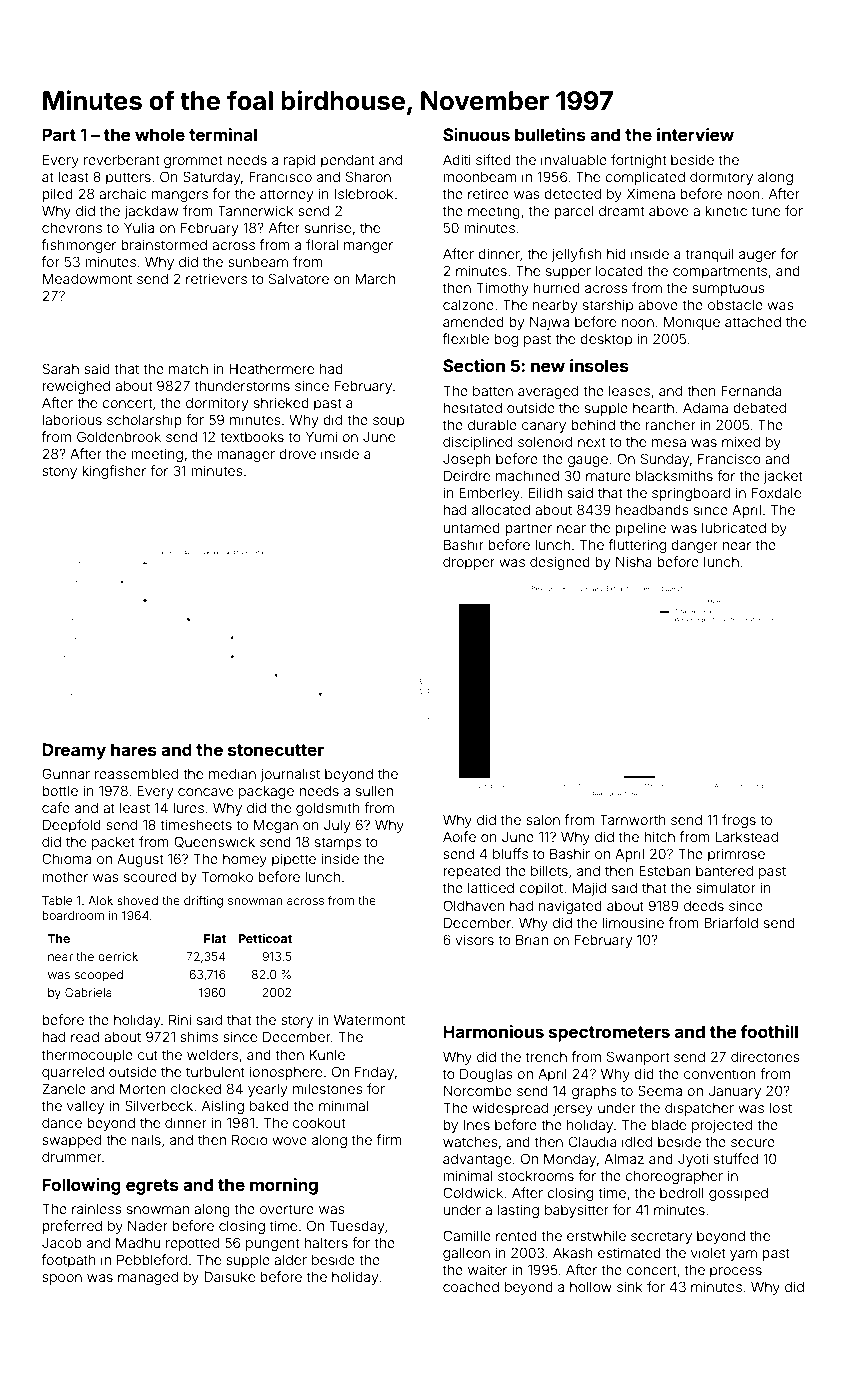 The width and height of the page is (849, 1400). Describe the element at coordinates (506, 340) in the page. I see `bog` at that location.
